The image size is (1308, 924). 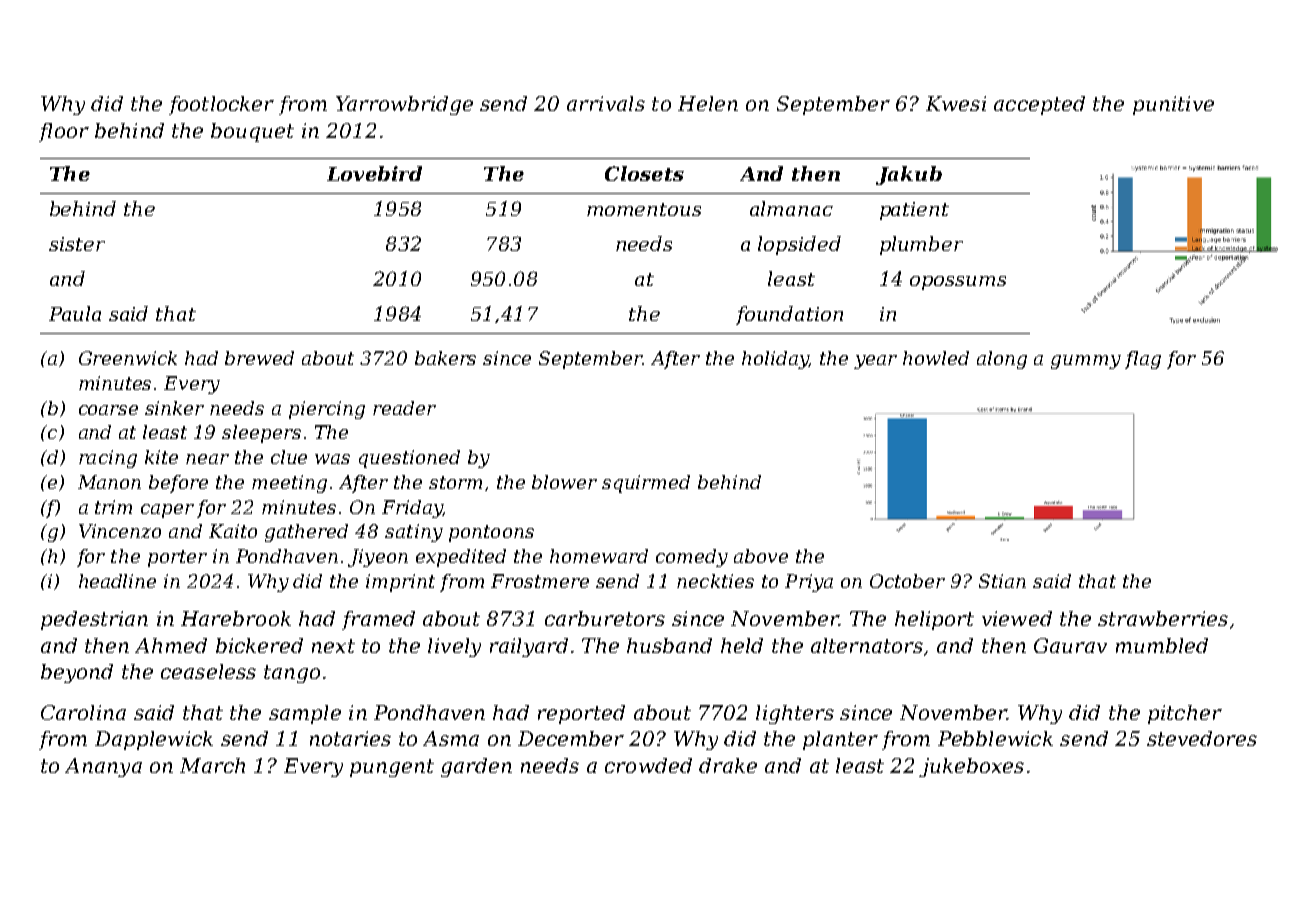 I want to click on lighters, so click(x=795, y=714).
